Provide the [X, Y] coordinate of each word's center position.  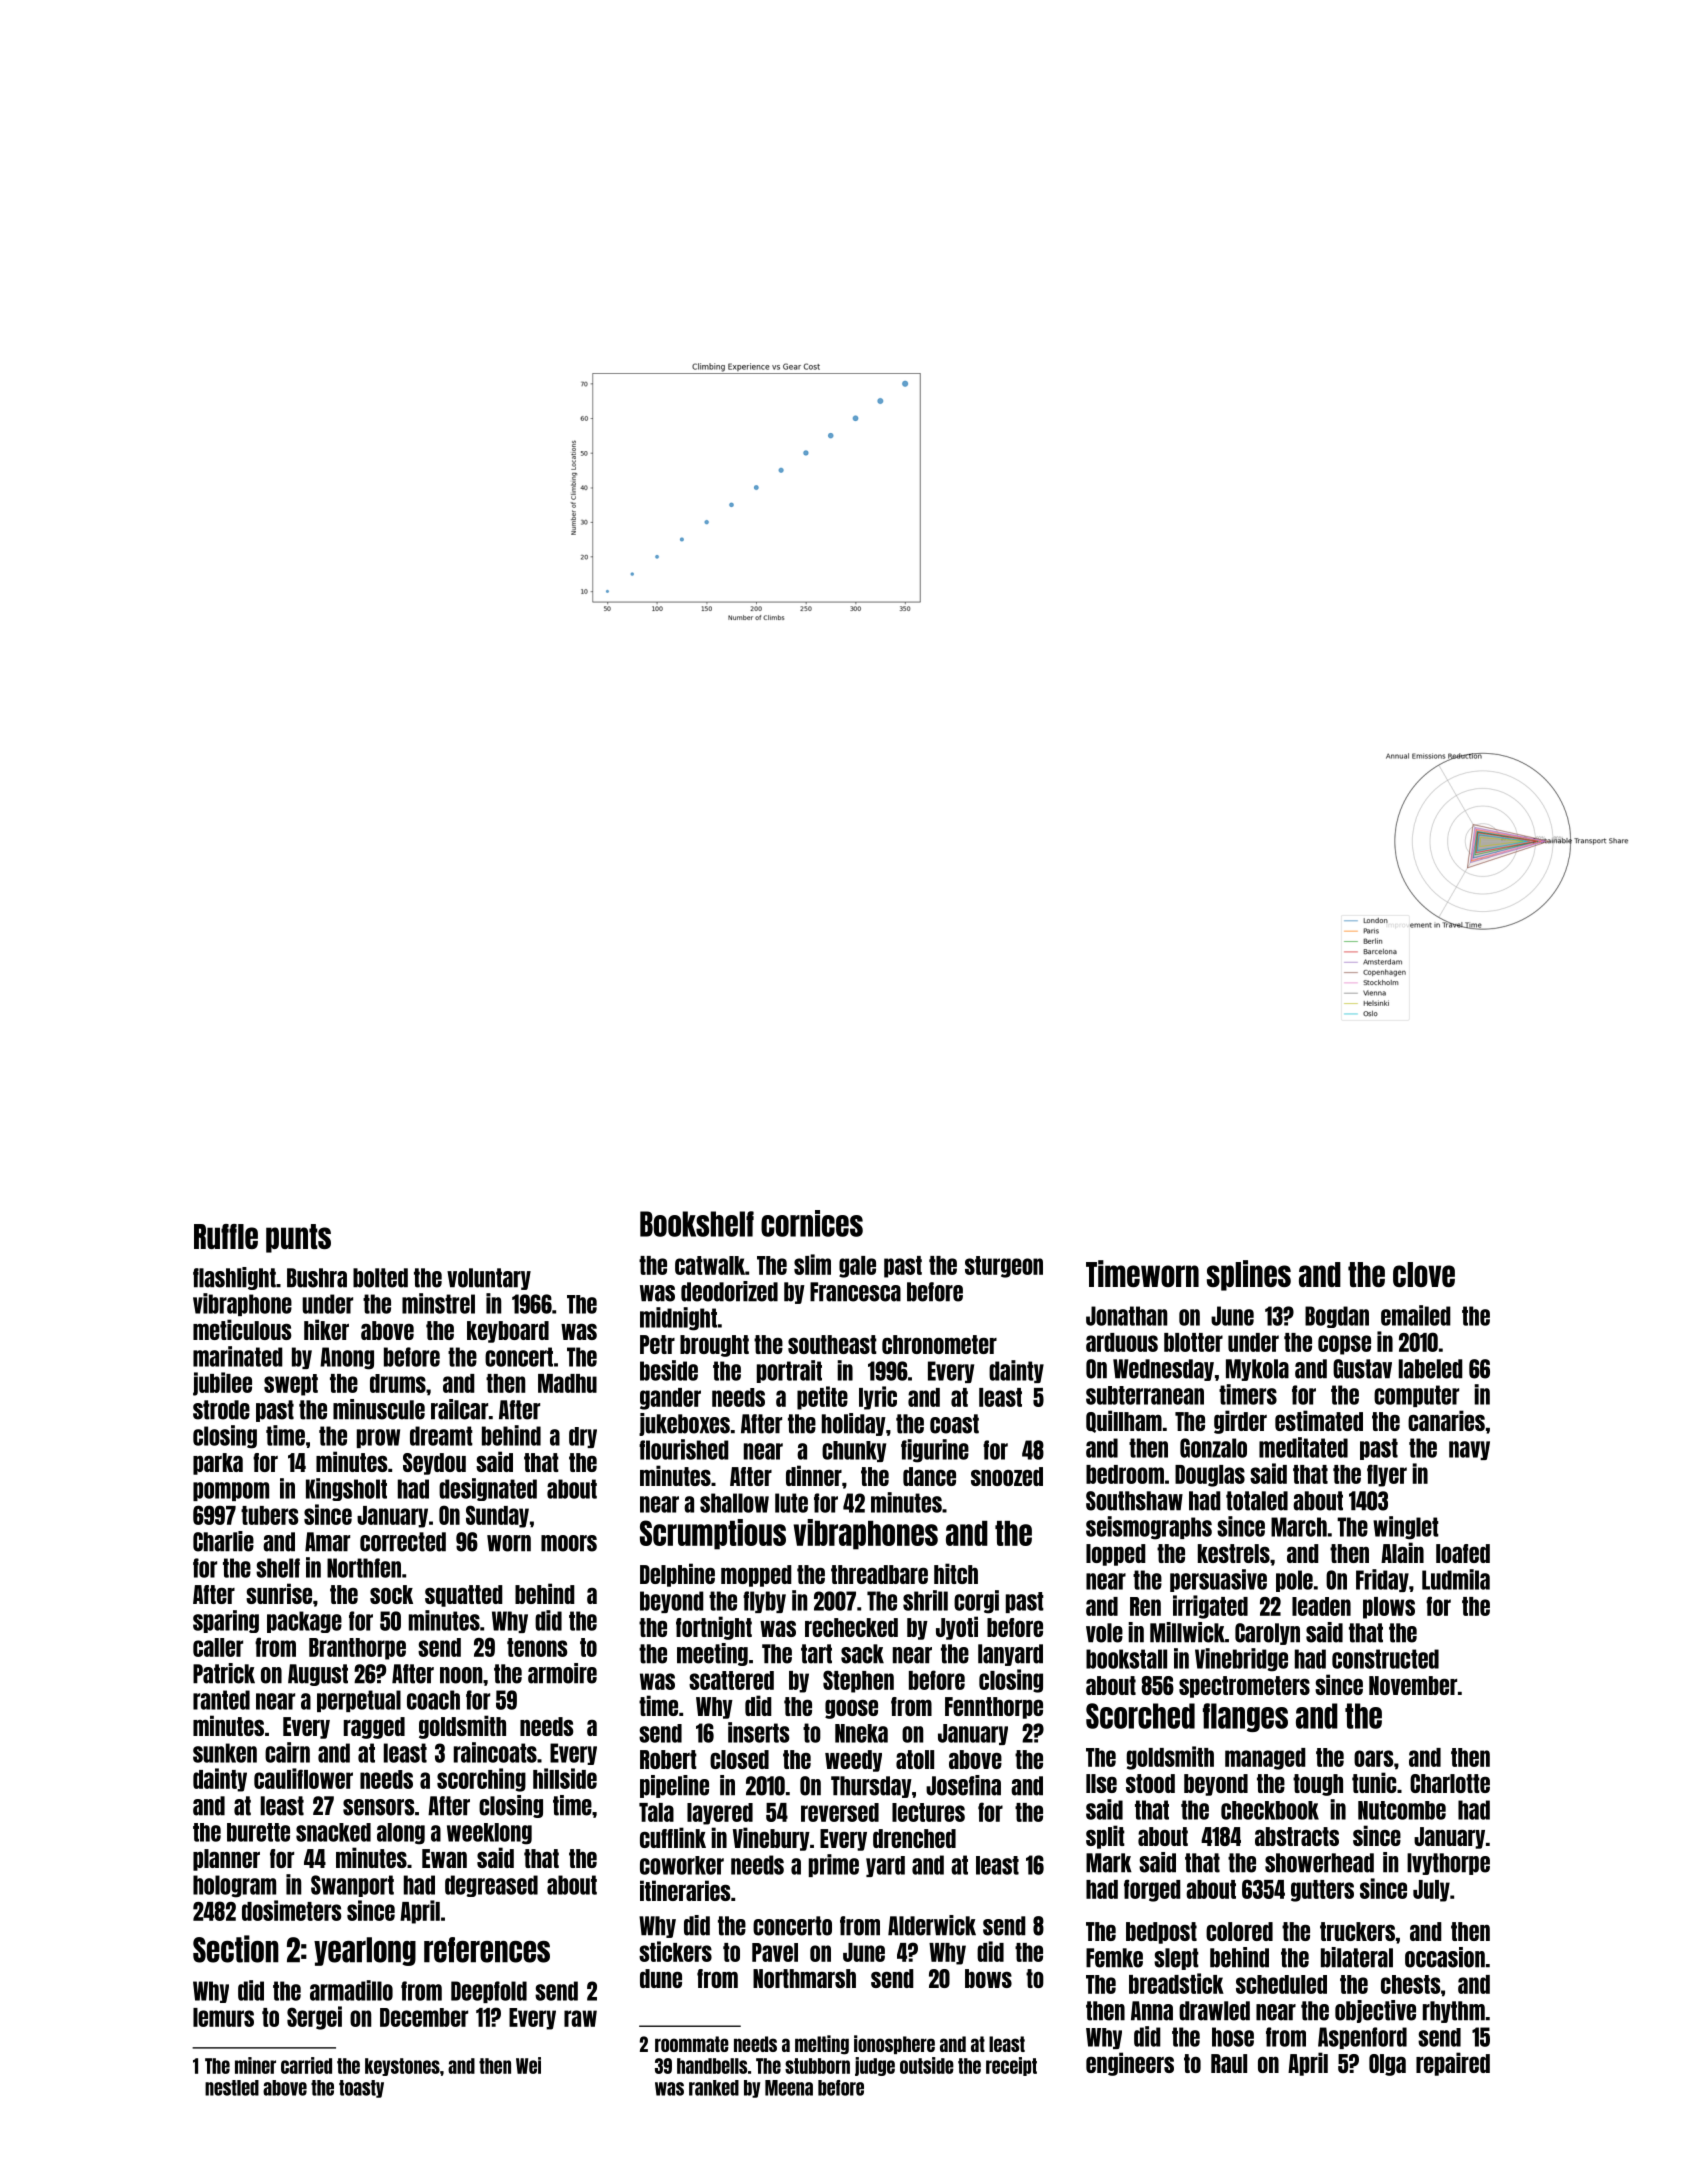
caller [218, 1647]
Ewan [444, 1858]
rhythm [1454, 2012]
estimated [1319, 1420]
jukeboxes [684, 1424]
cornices [812, 1223]
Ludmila [1456, 1579]
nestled [232, 2088]
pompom [231, 1491]
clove [1424, 1274]
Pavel [775, 1952]
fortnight [714, 1628]
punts [298, 1238]
